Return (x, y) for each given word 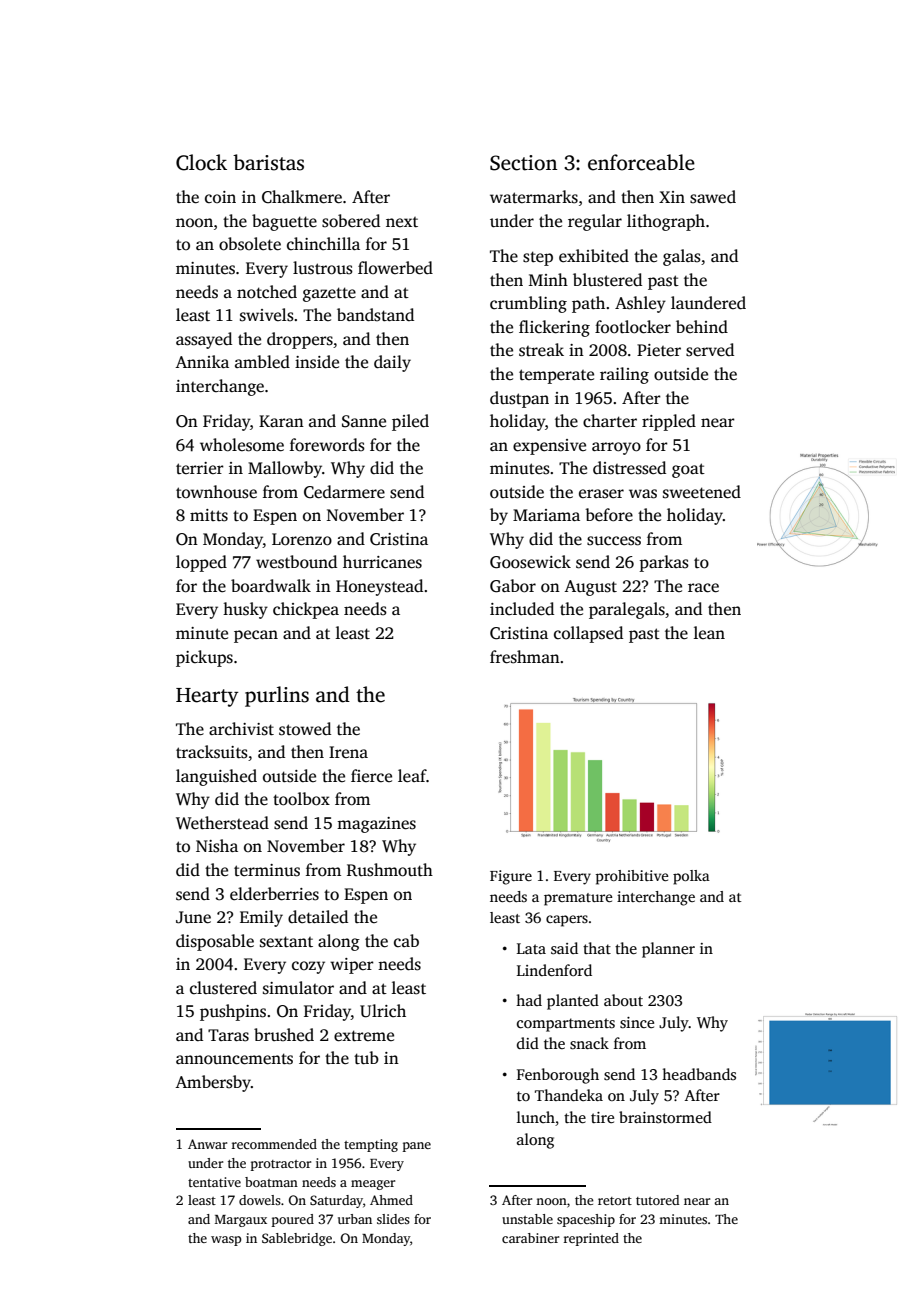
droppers (300, 340)
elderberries (274, 894)
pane (417, 1147)
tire (602, 1117)
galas (682, 257)
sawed (713, 197)
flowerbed (395, 268)
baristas (268, 162)
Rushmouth (390, 870)
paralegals (627, 610)
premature (578, 899)
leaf (412, 776)
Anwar (207, 1144)
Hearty (207, 697)
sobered (351, 221)
